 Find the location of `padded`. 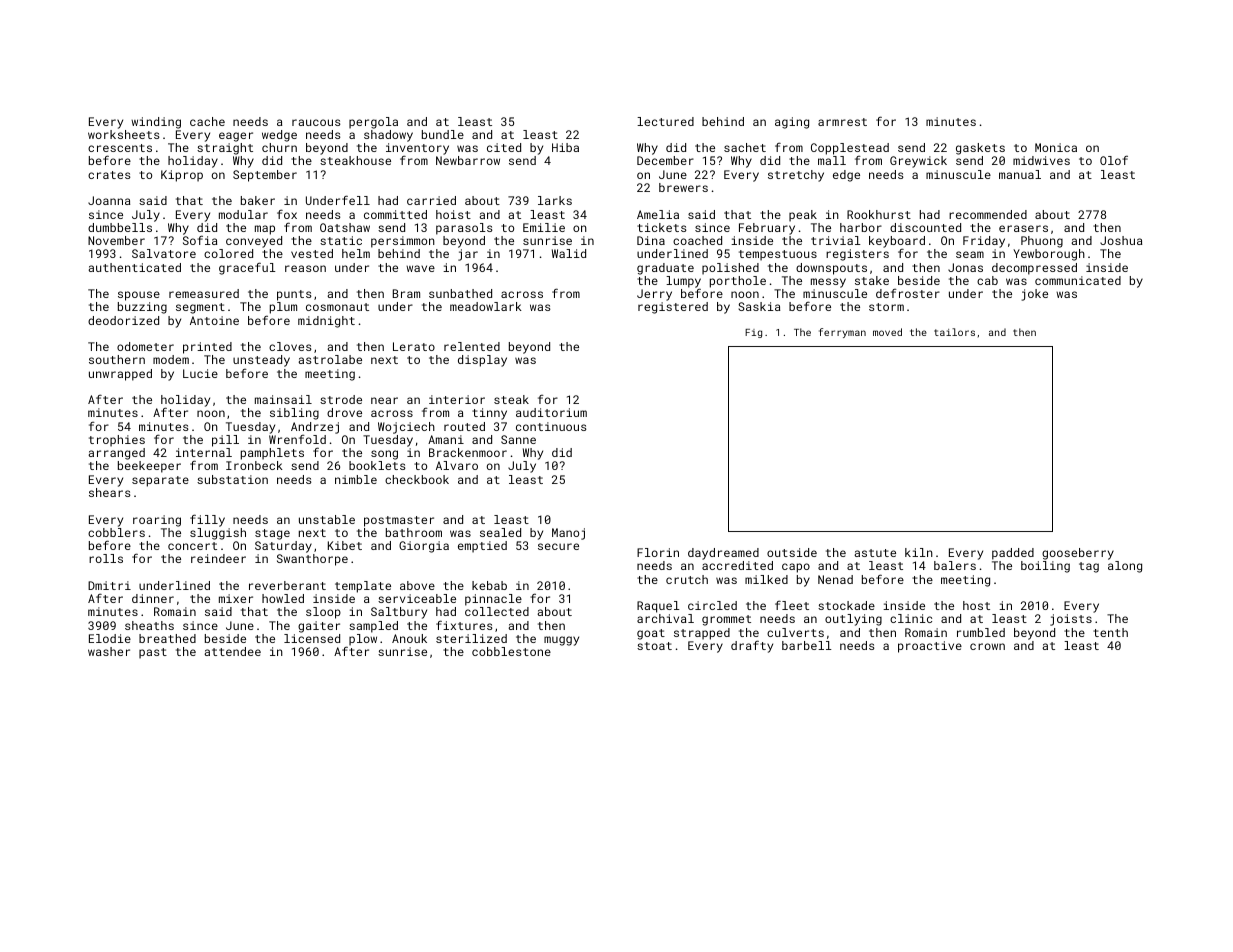

padded is located at coordinates (1013, 554).
